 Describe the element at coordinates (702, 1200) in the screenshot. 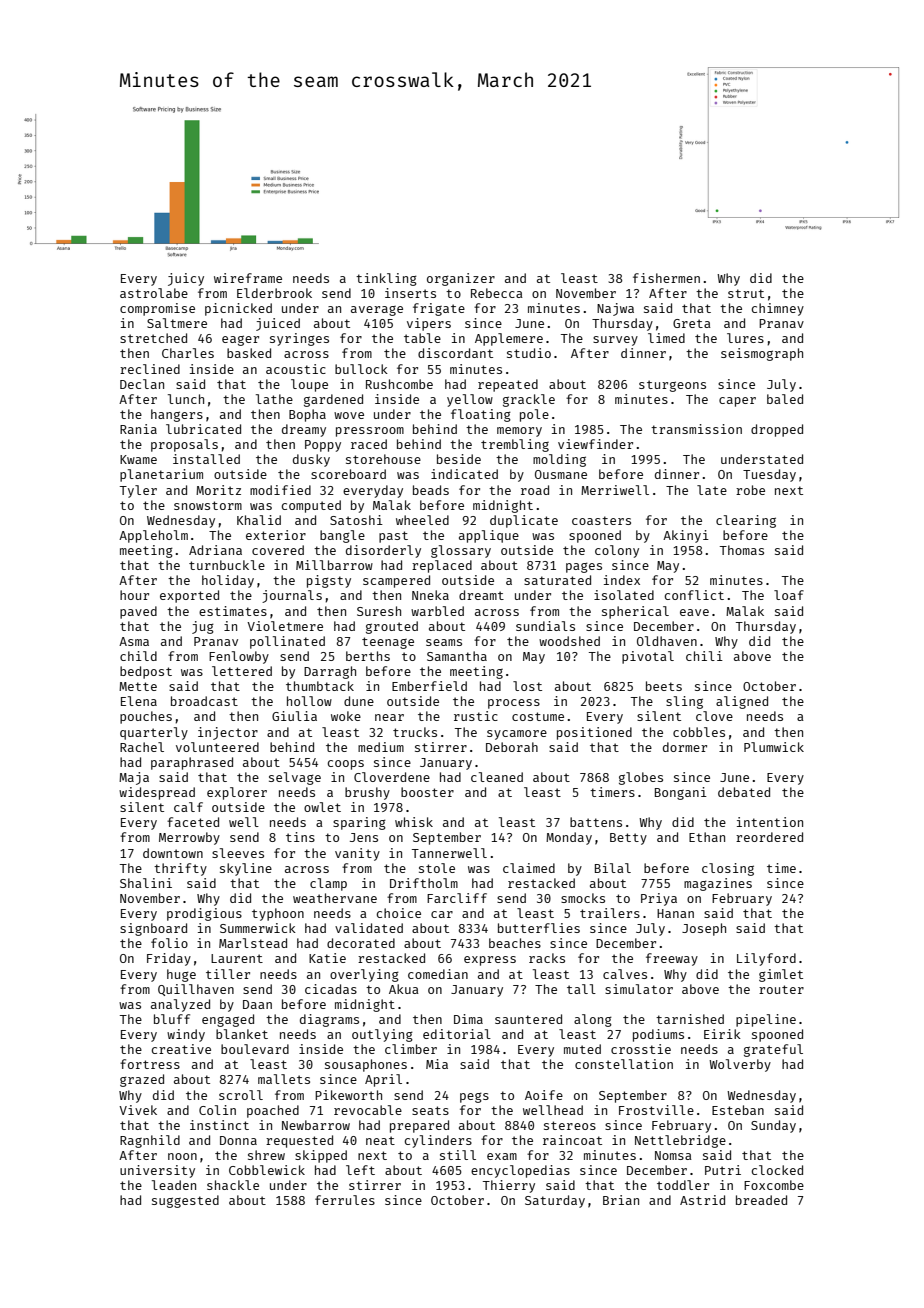

I see `Astrid` at that location.
